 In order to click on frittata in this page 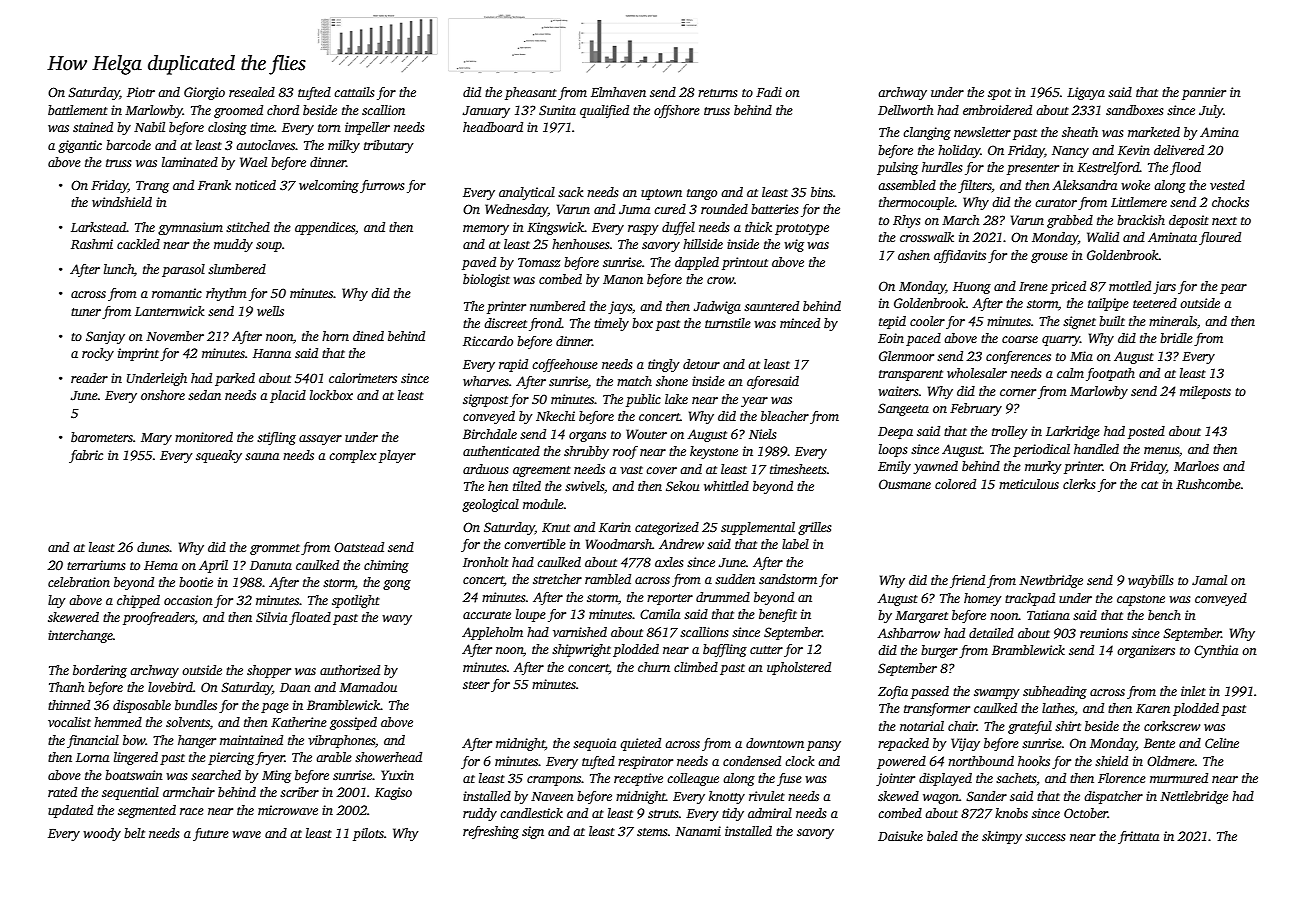, I will do `click(1138, 837)`.
